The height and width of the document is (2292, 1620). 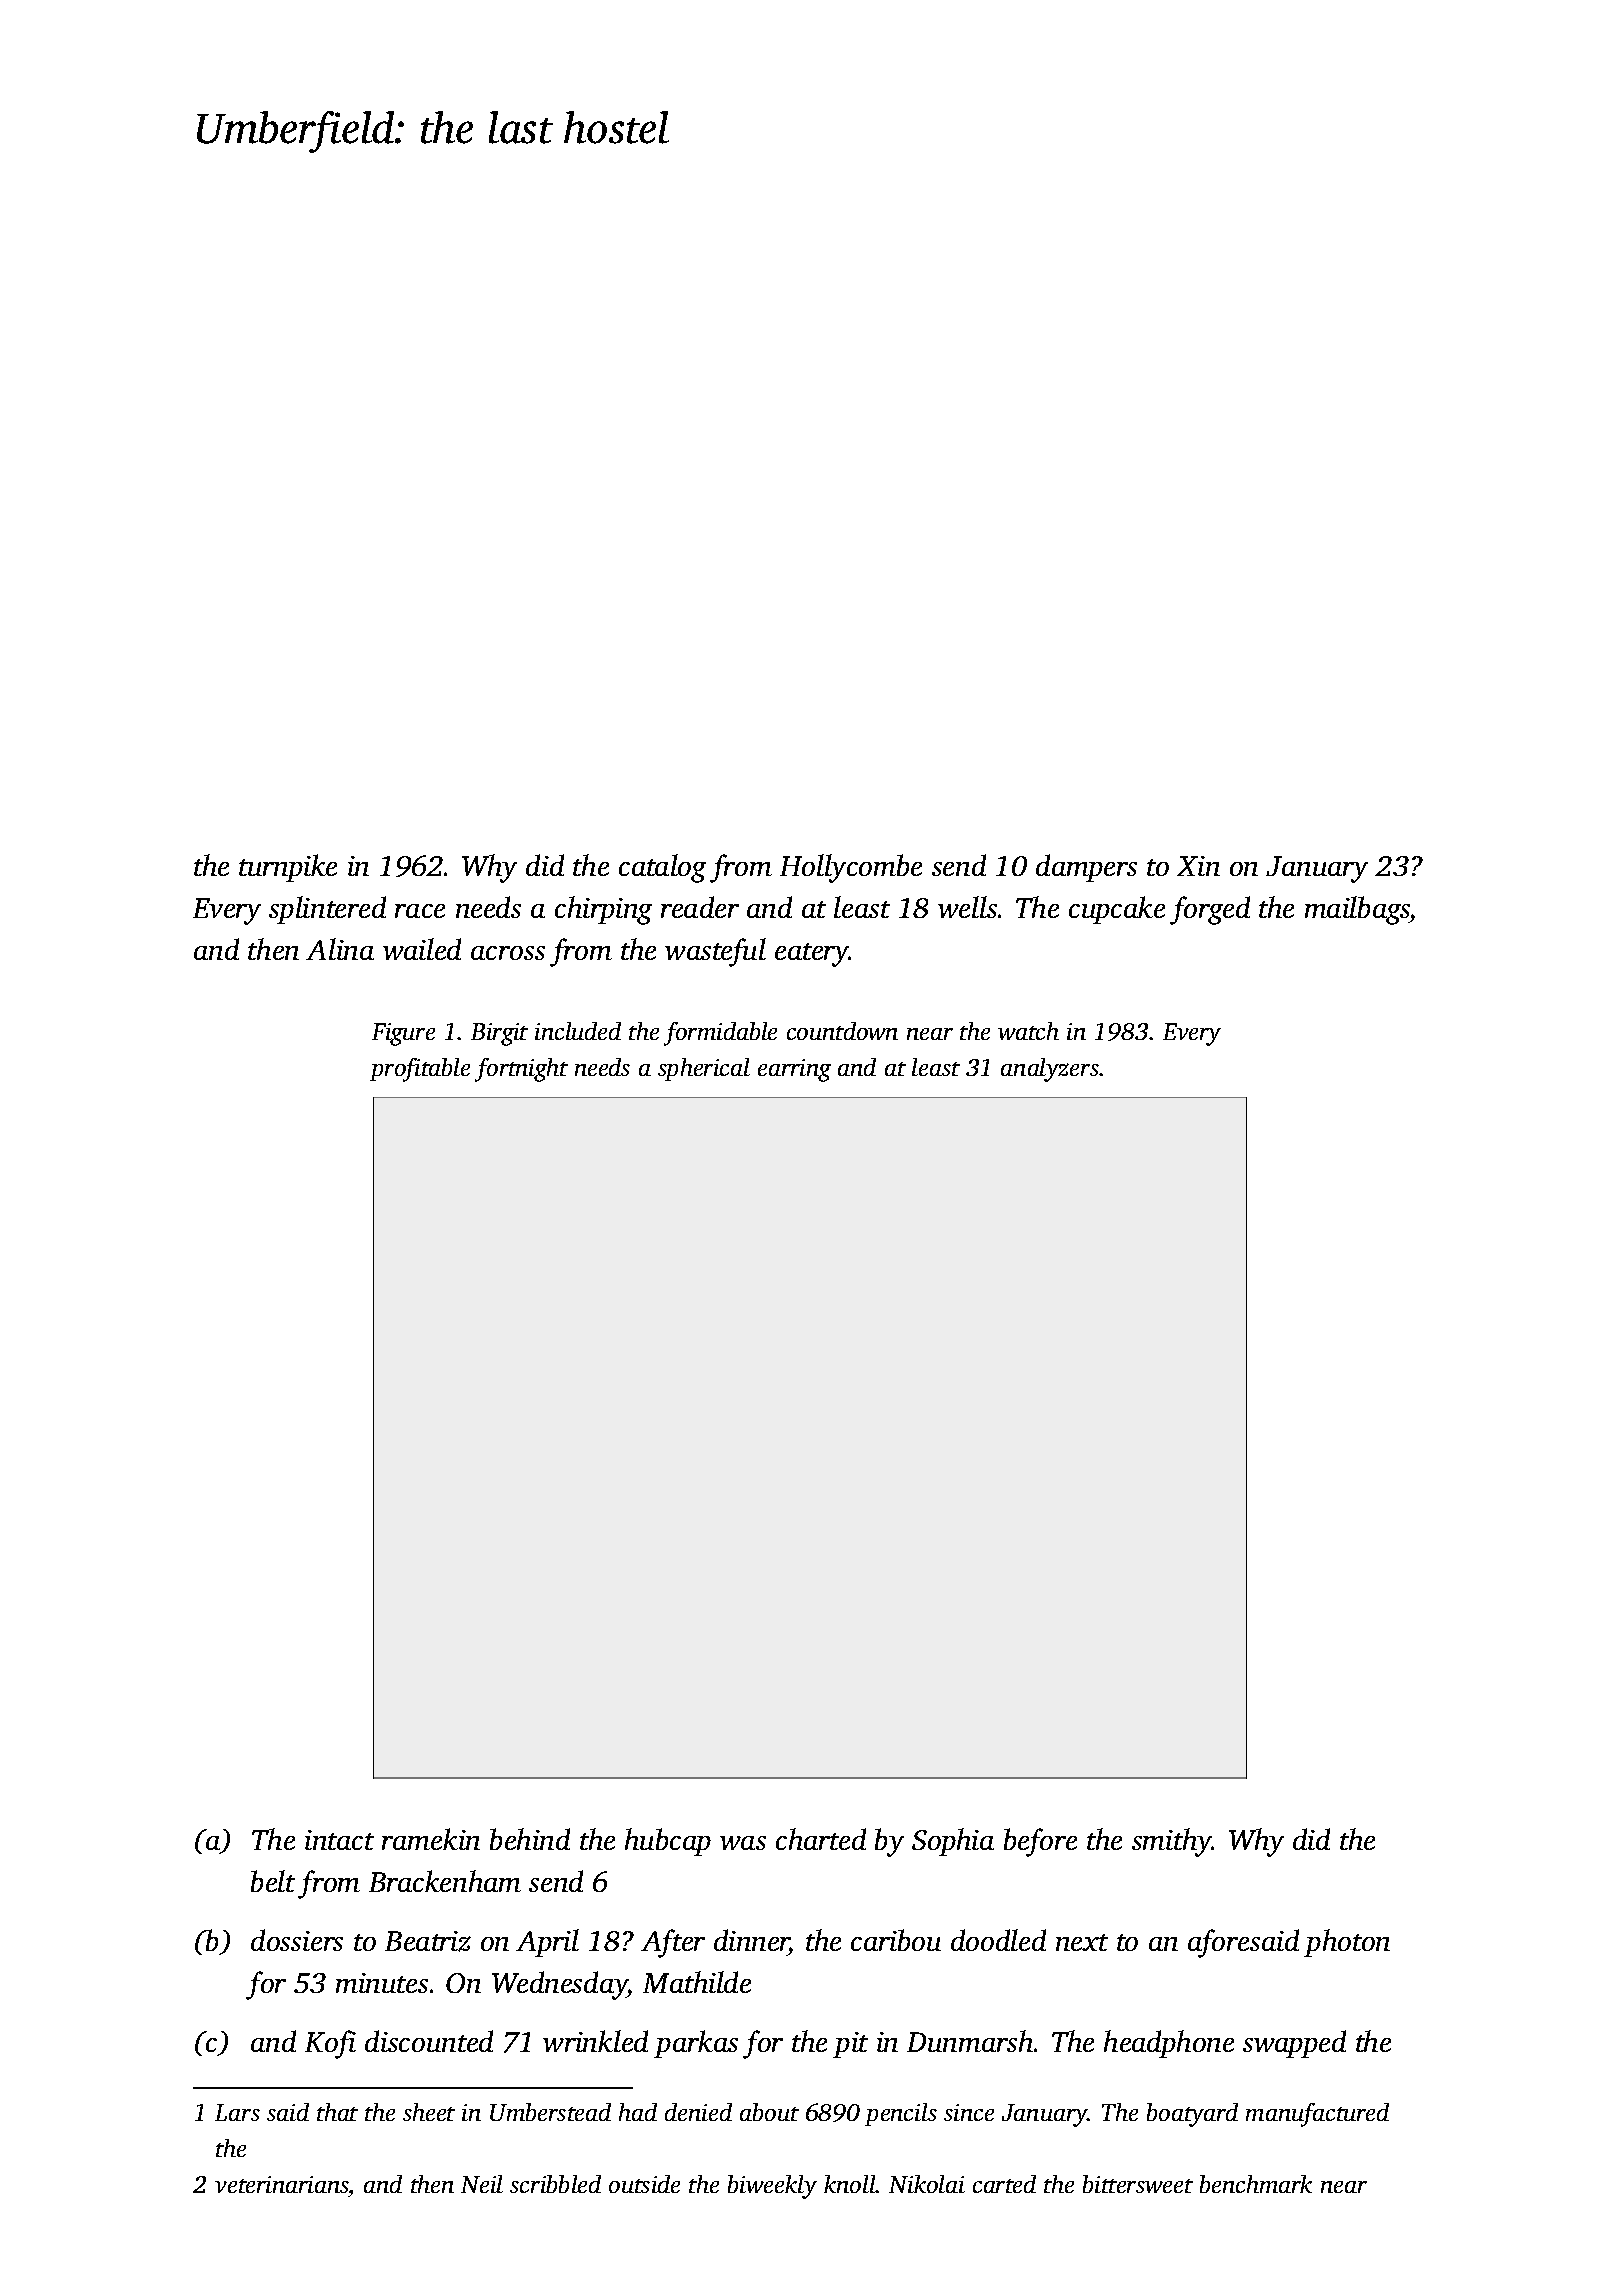 What do you see at coordinates (603, 910) in the document?
I see `chirping` at bounding box center [603, 910].
